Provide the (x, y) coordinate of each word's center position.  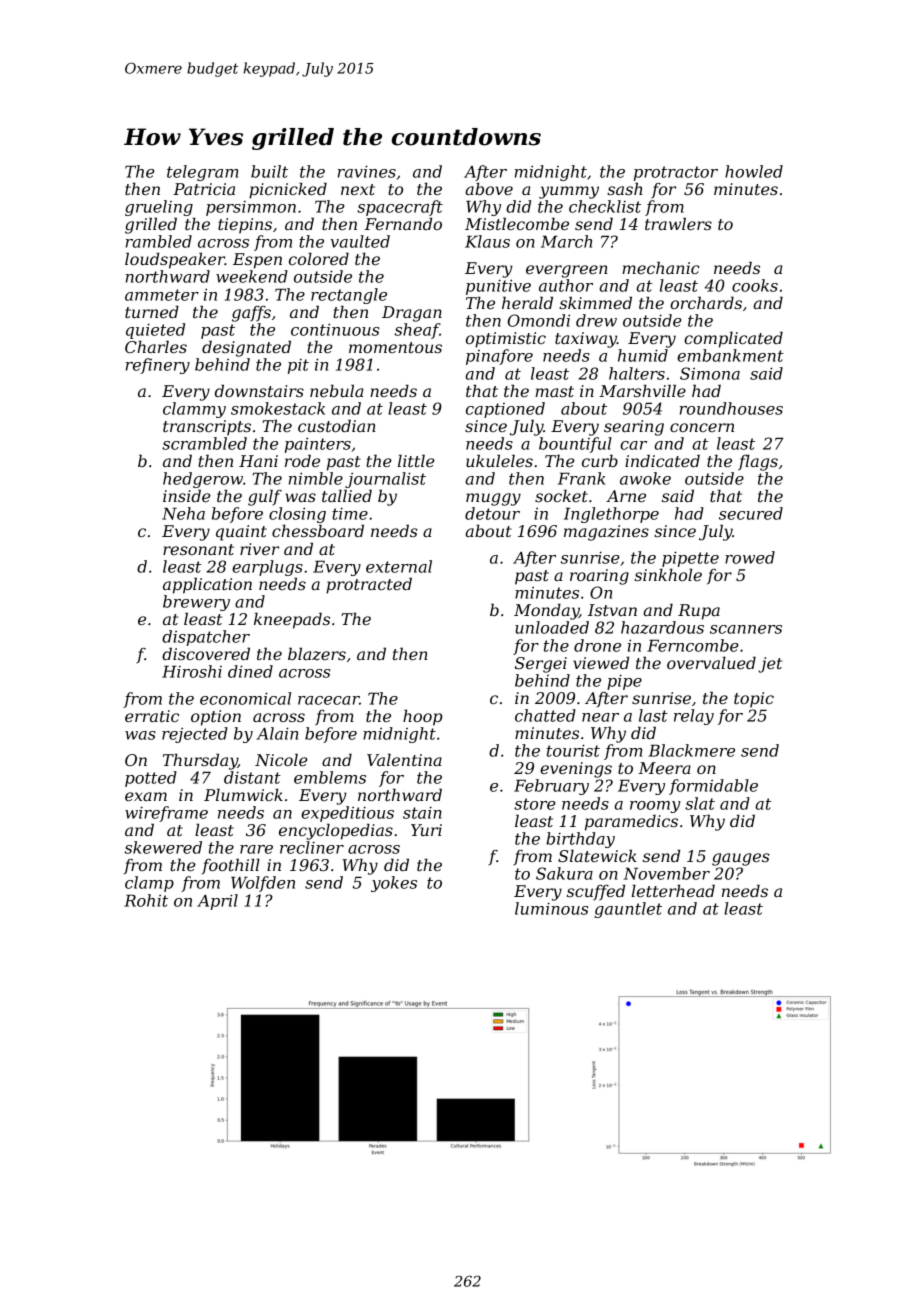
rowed (750, 557)
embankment (730, 355)
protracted (369, 585)
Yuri (426, 830)
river (259, 549)
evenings (576, 770)
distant (252, 777)
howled (754, 171)
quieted (155, 331)
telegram (202, 173)
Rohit (146, 900)
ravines (367, 171)
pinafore (499, 357)
